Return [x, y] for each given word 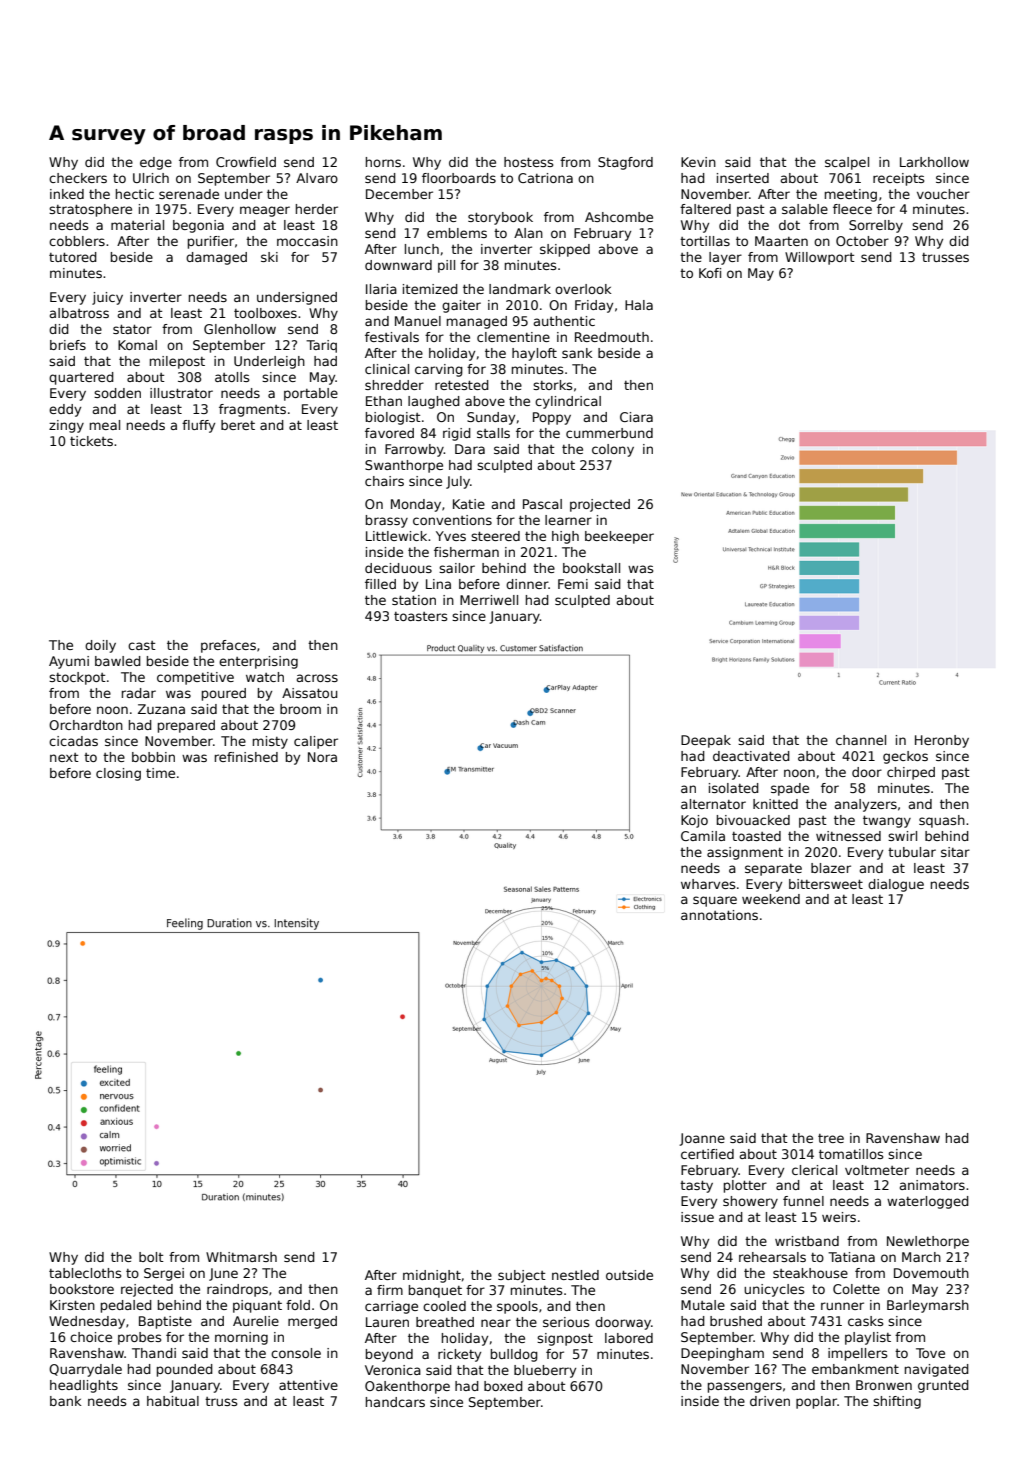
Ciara [636, 417]
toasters [420, 616]
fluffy [198, 426]
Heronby [942, 741]
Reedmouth [612, 337]
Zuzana [161, 709]
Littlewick [396, 536]
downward [398, 265]
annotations [719, 915]
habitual [173, 1401]
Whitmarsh [241, 1257]
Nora [322, 757]
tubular [912, 852]
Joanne [702, 1139]
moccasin [307, 241]
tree [831, 1138]
